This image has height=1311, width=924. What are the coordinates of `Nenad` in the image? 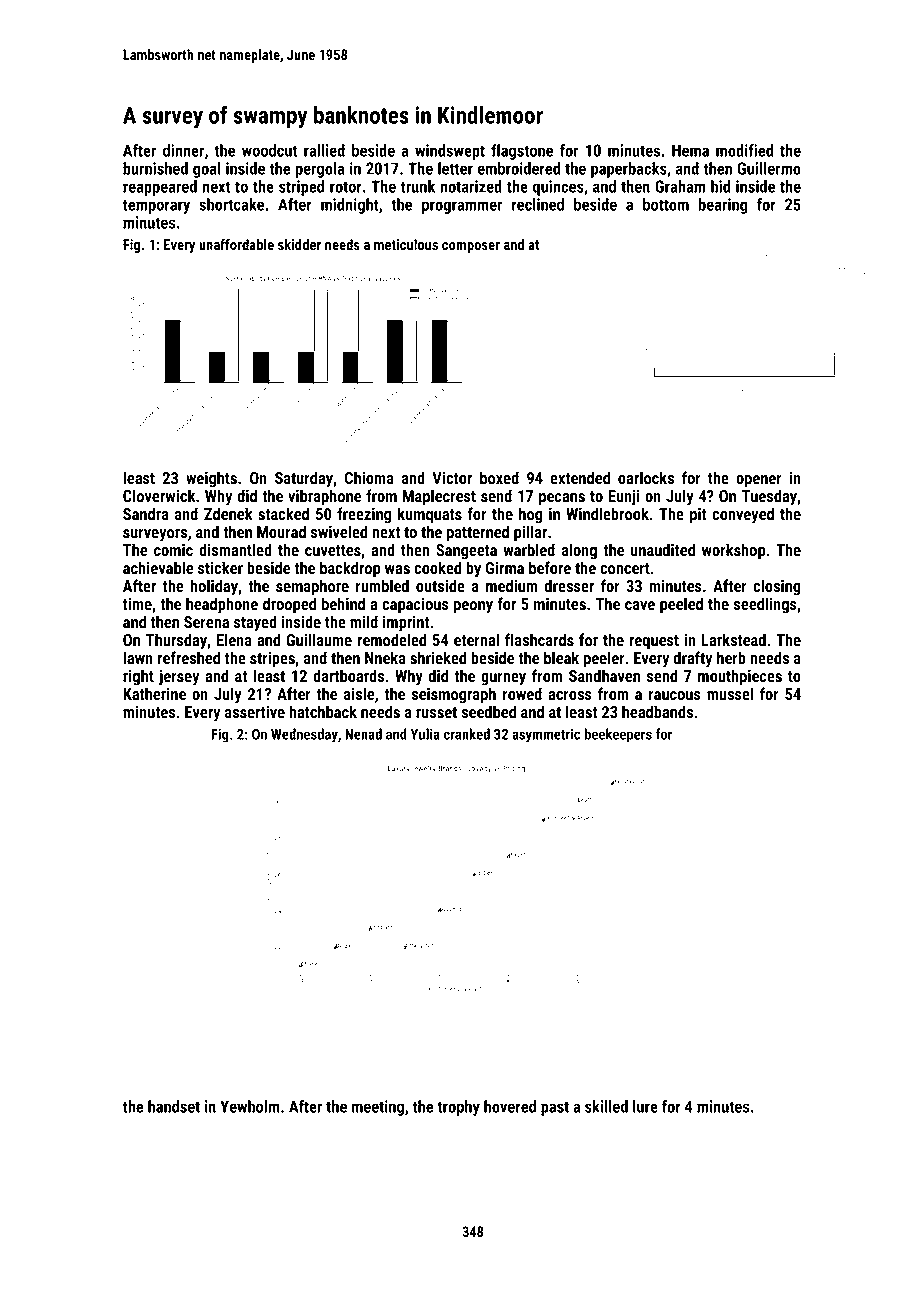 It's located at (363, 734).
